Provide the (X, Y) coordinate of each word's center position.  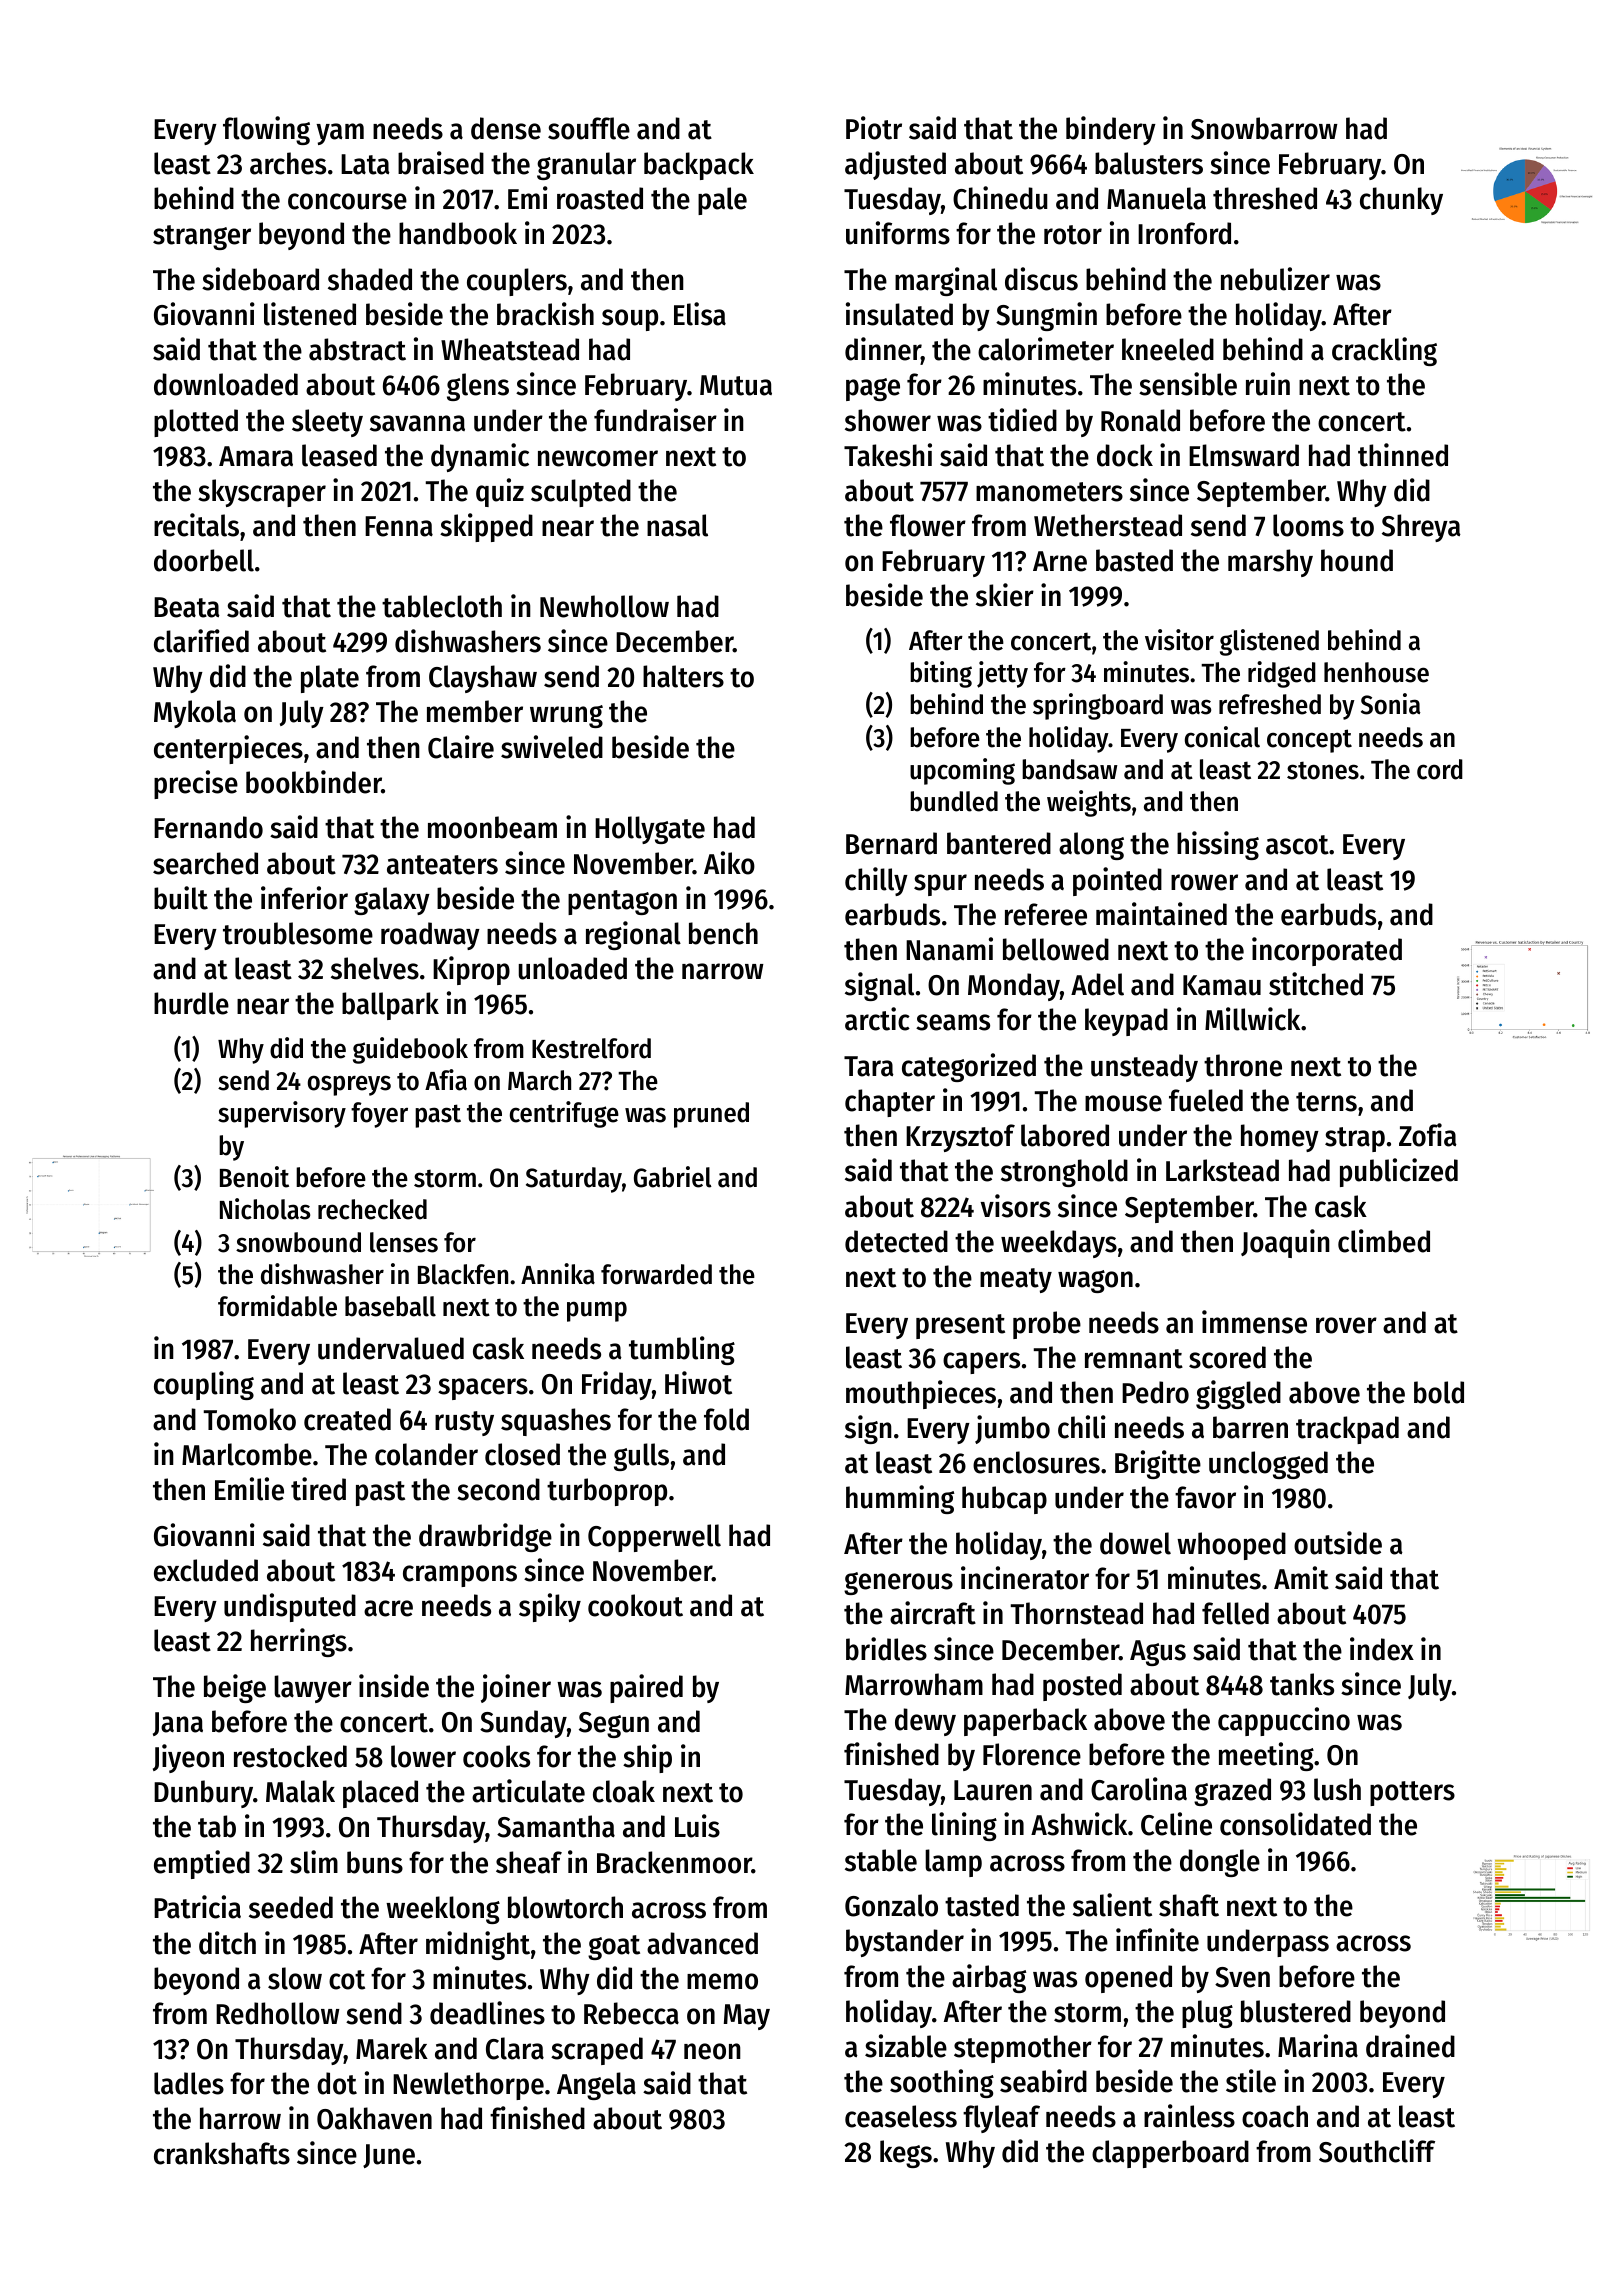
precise (196, 784)
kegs (906, 2154)
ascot (1297, 845)
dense (506, 128)
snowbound (298, 1242)
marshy (1270, 563)
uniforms (898, 233)
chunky (1401, 201)
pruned (711, 1115)
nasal (677, 525)
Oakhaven (374, 2118)
